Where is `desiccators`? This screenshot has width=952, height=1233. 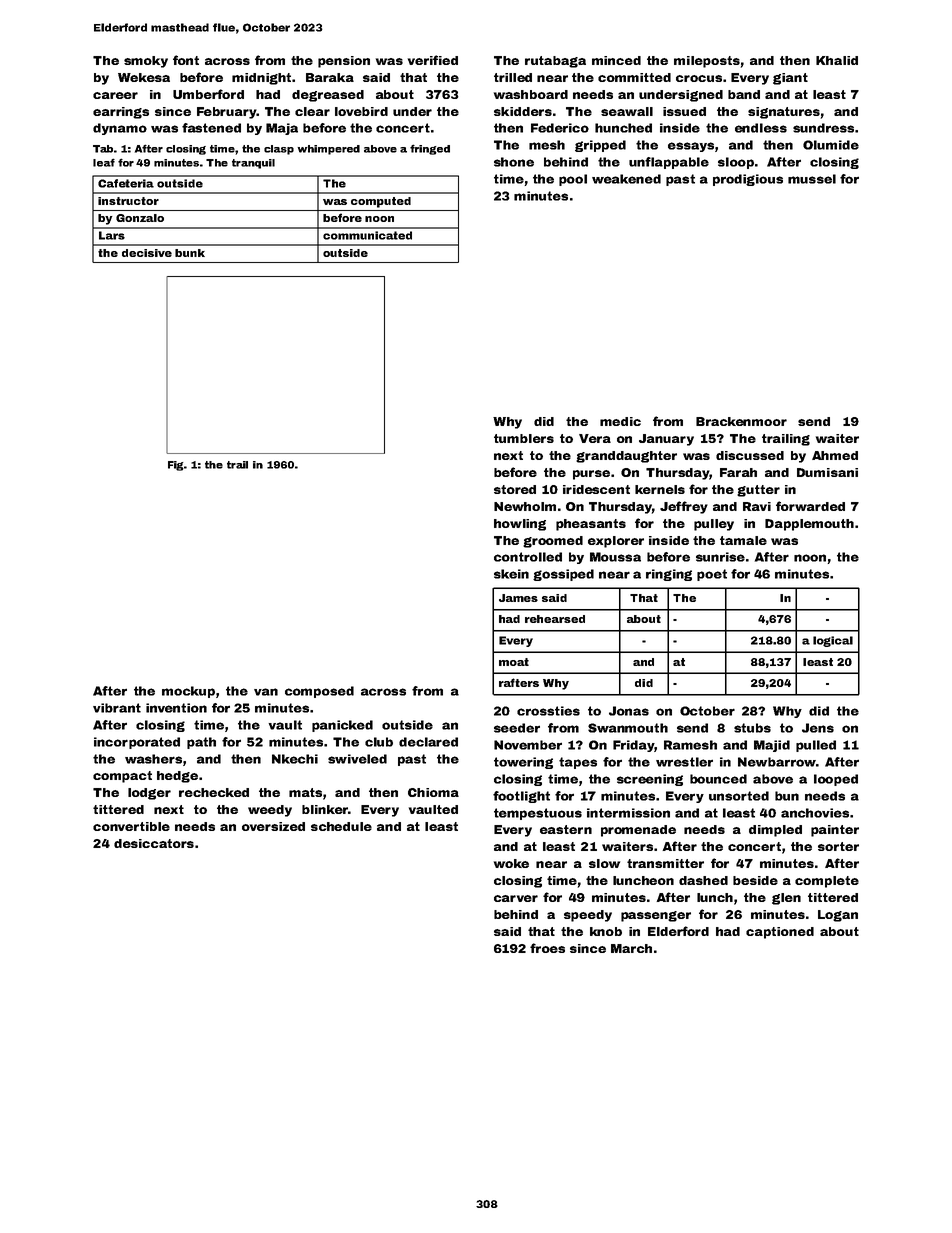 desiccators is located at coordinates (154, 843).
